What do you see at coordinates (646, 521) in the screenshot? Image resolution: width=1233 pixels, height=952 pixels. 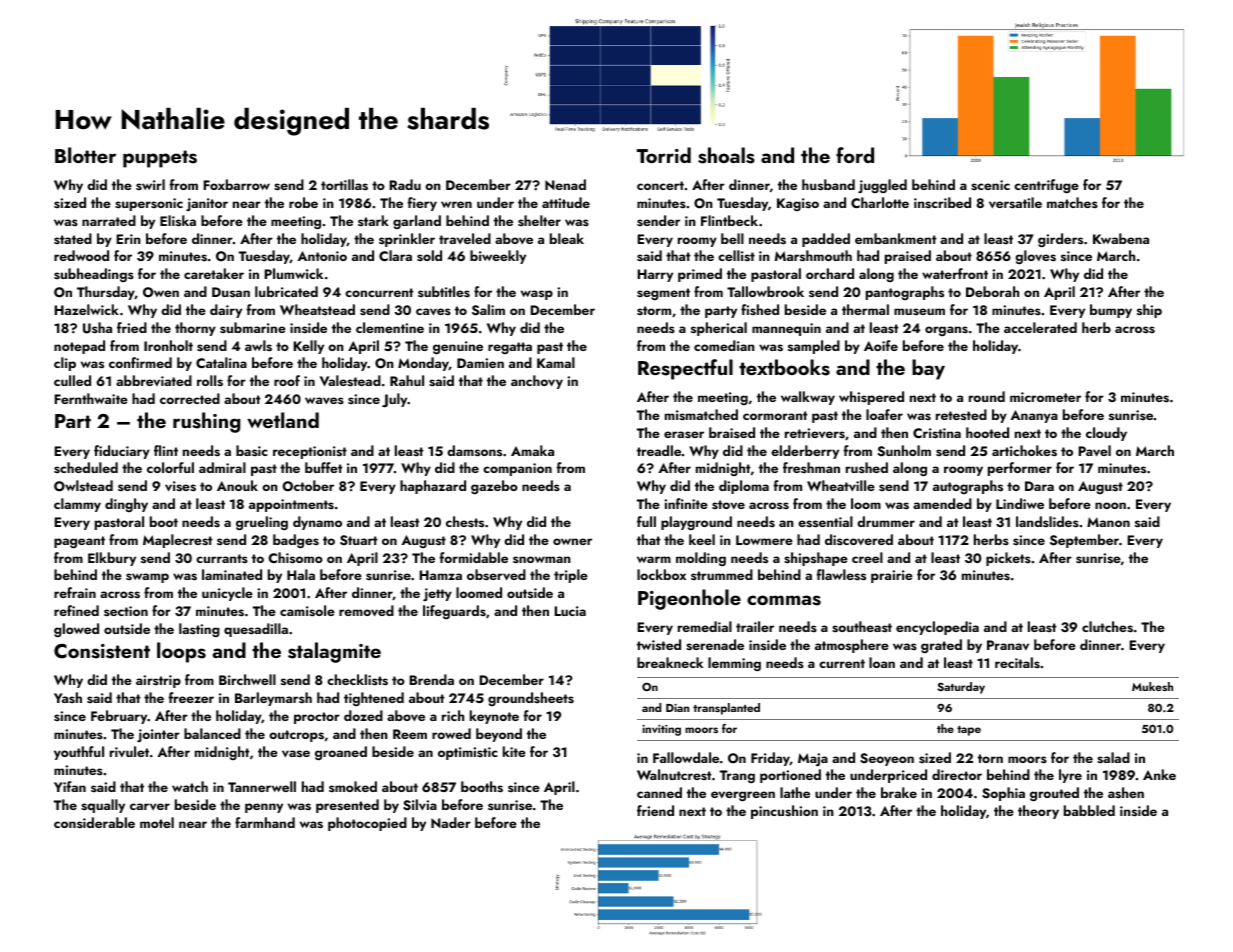 I see `full` at bounding box center [646, 521].
